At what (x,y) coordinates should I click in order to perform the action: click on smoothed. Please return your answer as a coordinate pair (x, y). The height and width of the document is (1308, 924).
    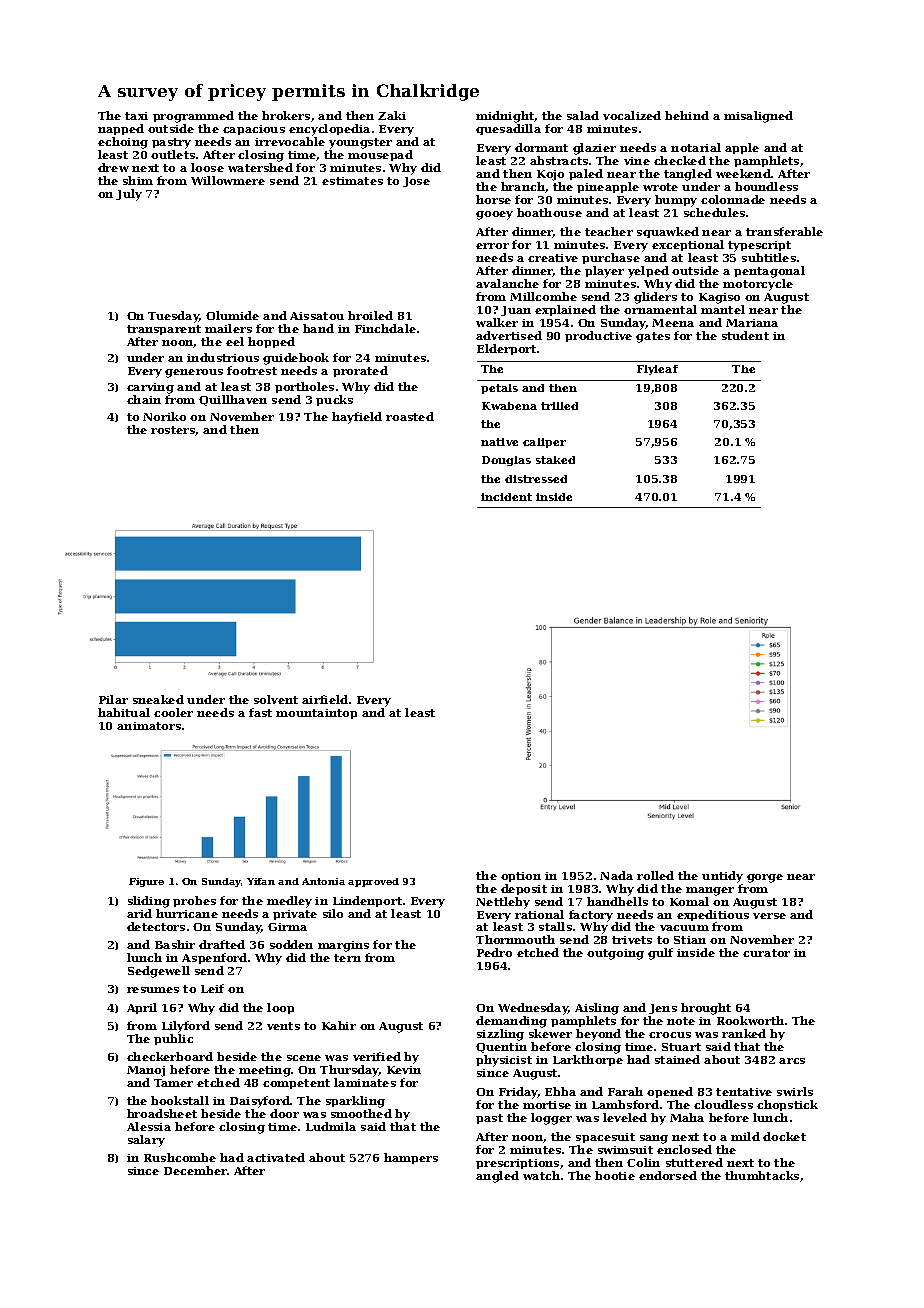
    Looking at the image, I should click on (361, 1113).
